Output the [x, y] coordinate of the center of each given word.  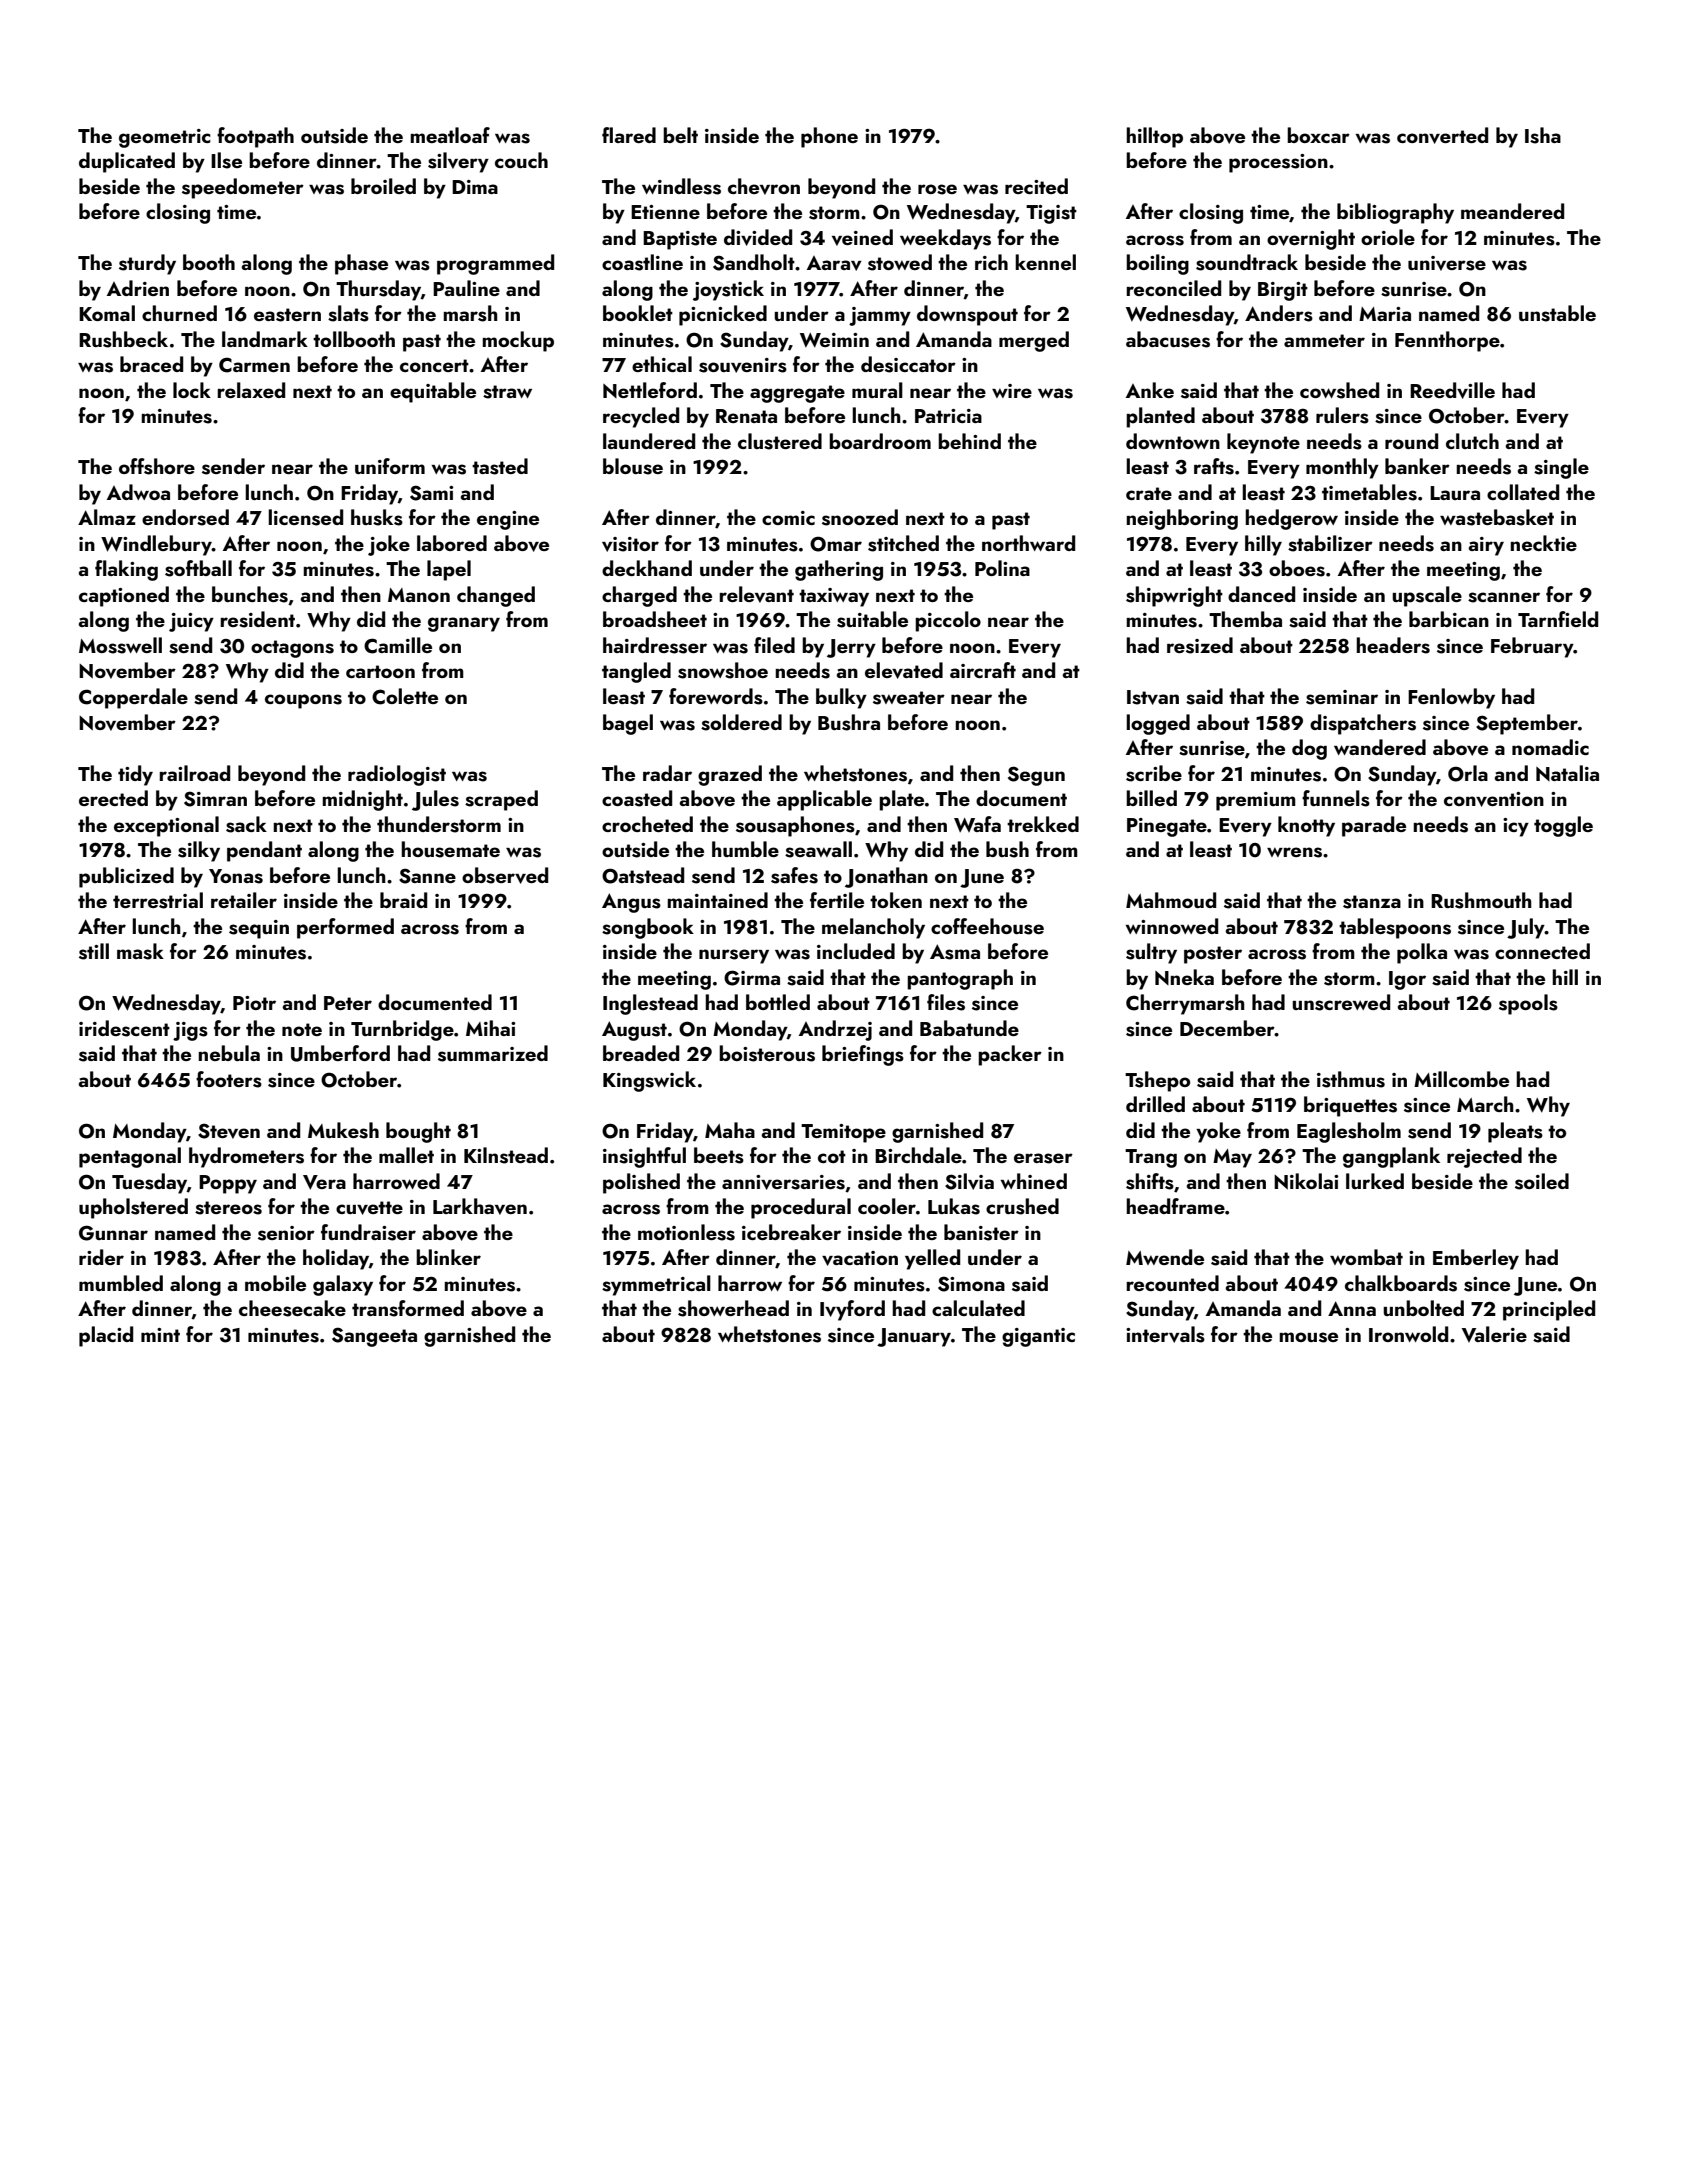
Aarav [834, 263]
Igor [1407, 980]
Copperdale [133, 698]
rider [101, 1257]
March [1485, 1104]
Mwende [1165, 1257]
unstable [1557, 313]
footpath [255, 137]
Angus [631, 903]
